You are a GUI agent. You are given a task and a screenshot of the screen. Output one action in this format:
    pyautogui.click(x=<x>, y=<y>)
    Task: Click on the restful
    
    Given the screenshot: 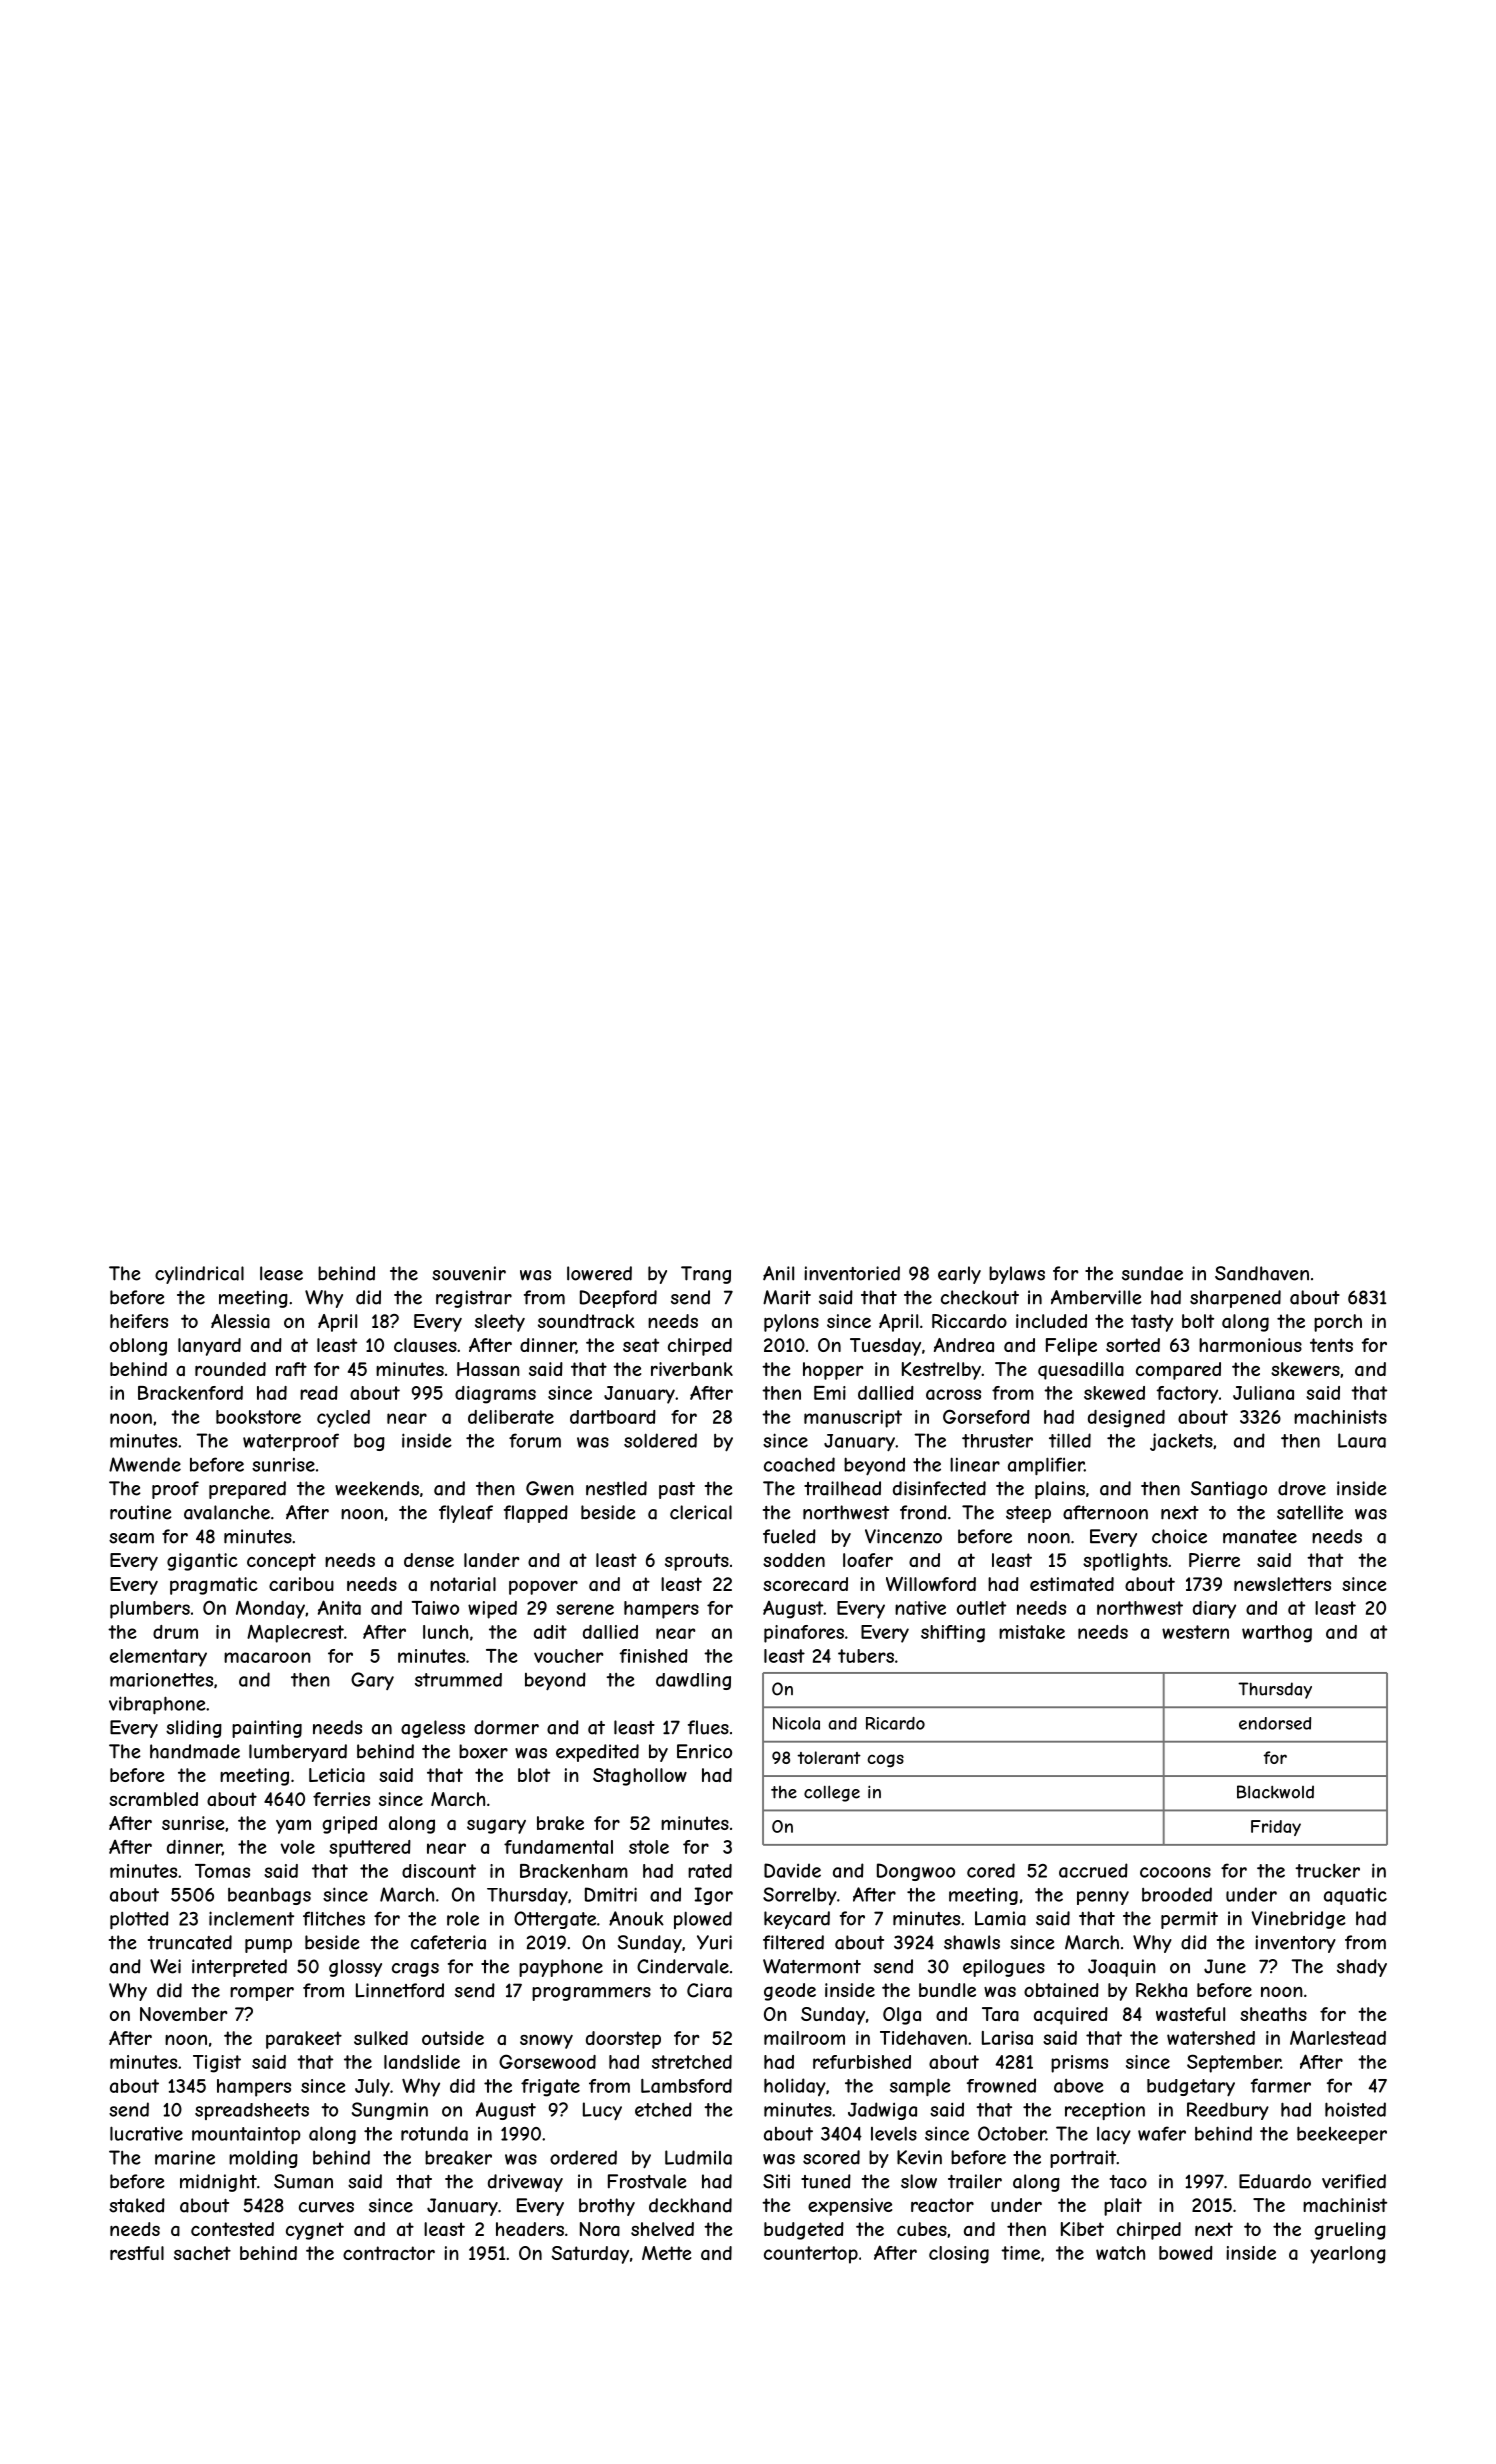 What is the action you would take?
    pyautogui.click(x=137, y=2253)
